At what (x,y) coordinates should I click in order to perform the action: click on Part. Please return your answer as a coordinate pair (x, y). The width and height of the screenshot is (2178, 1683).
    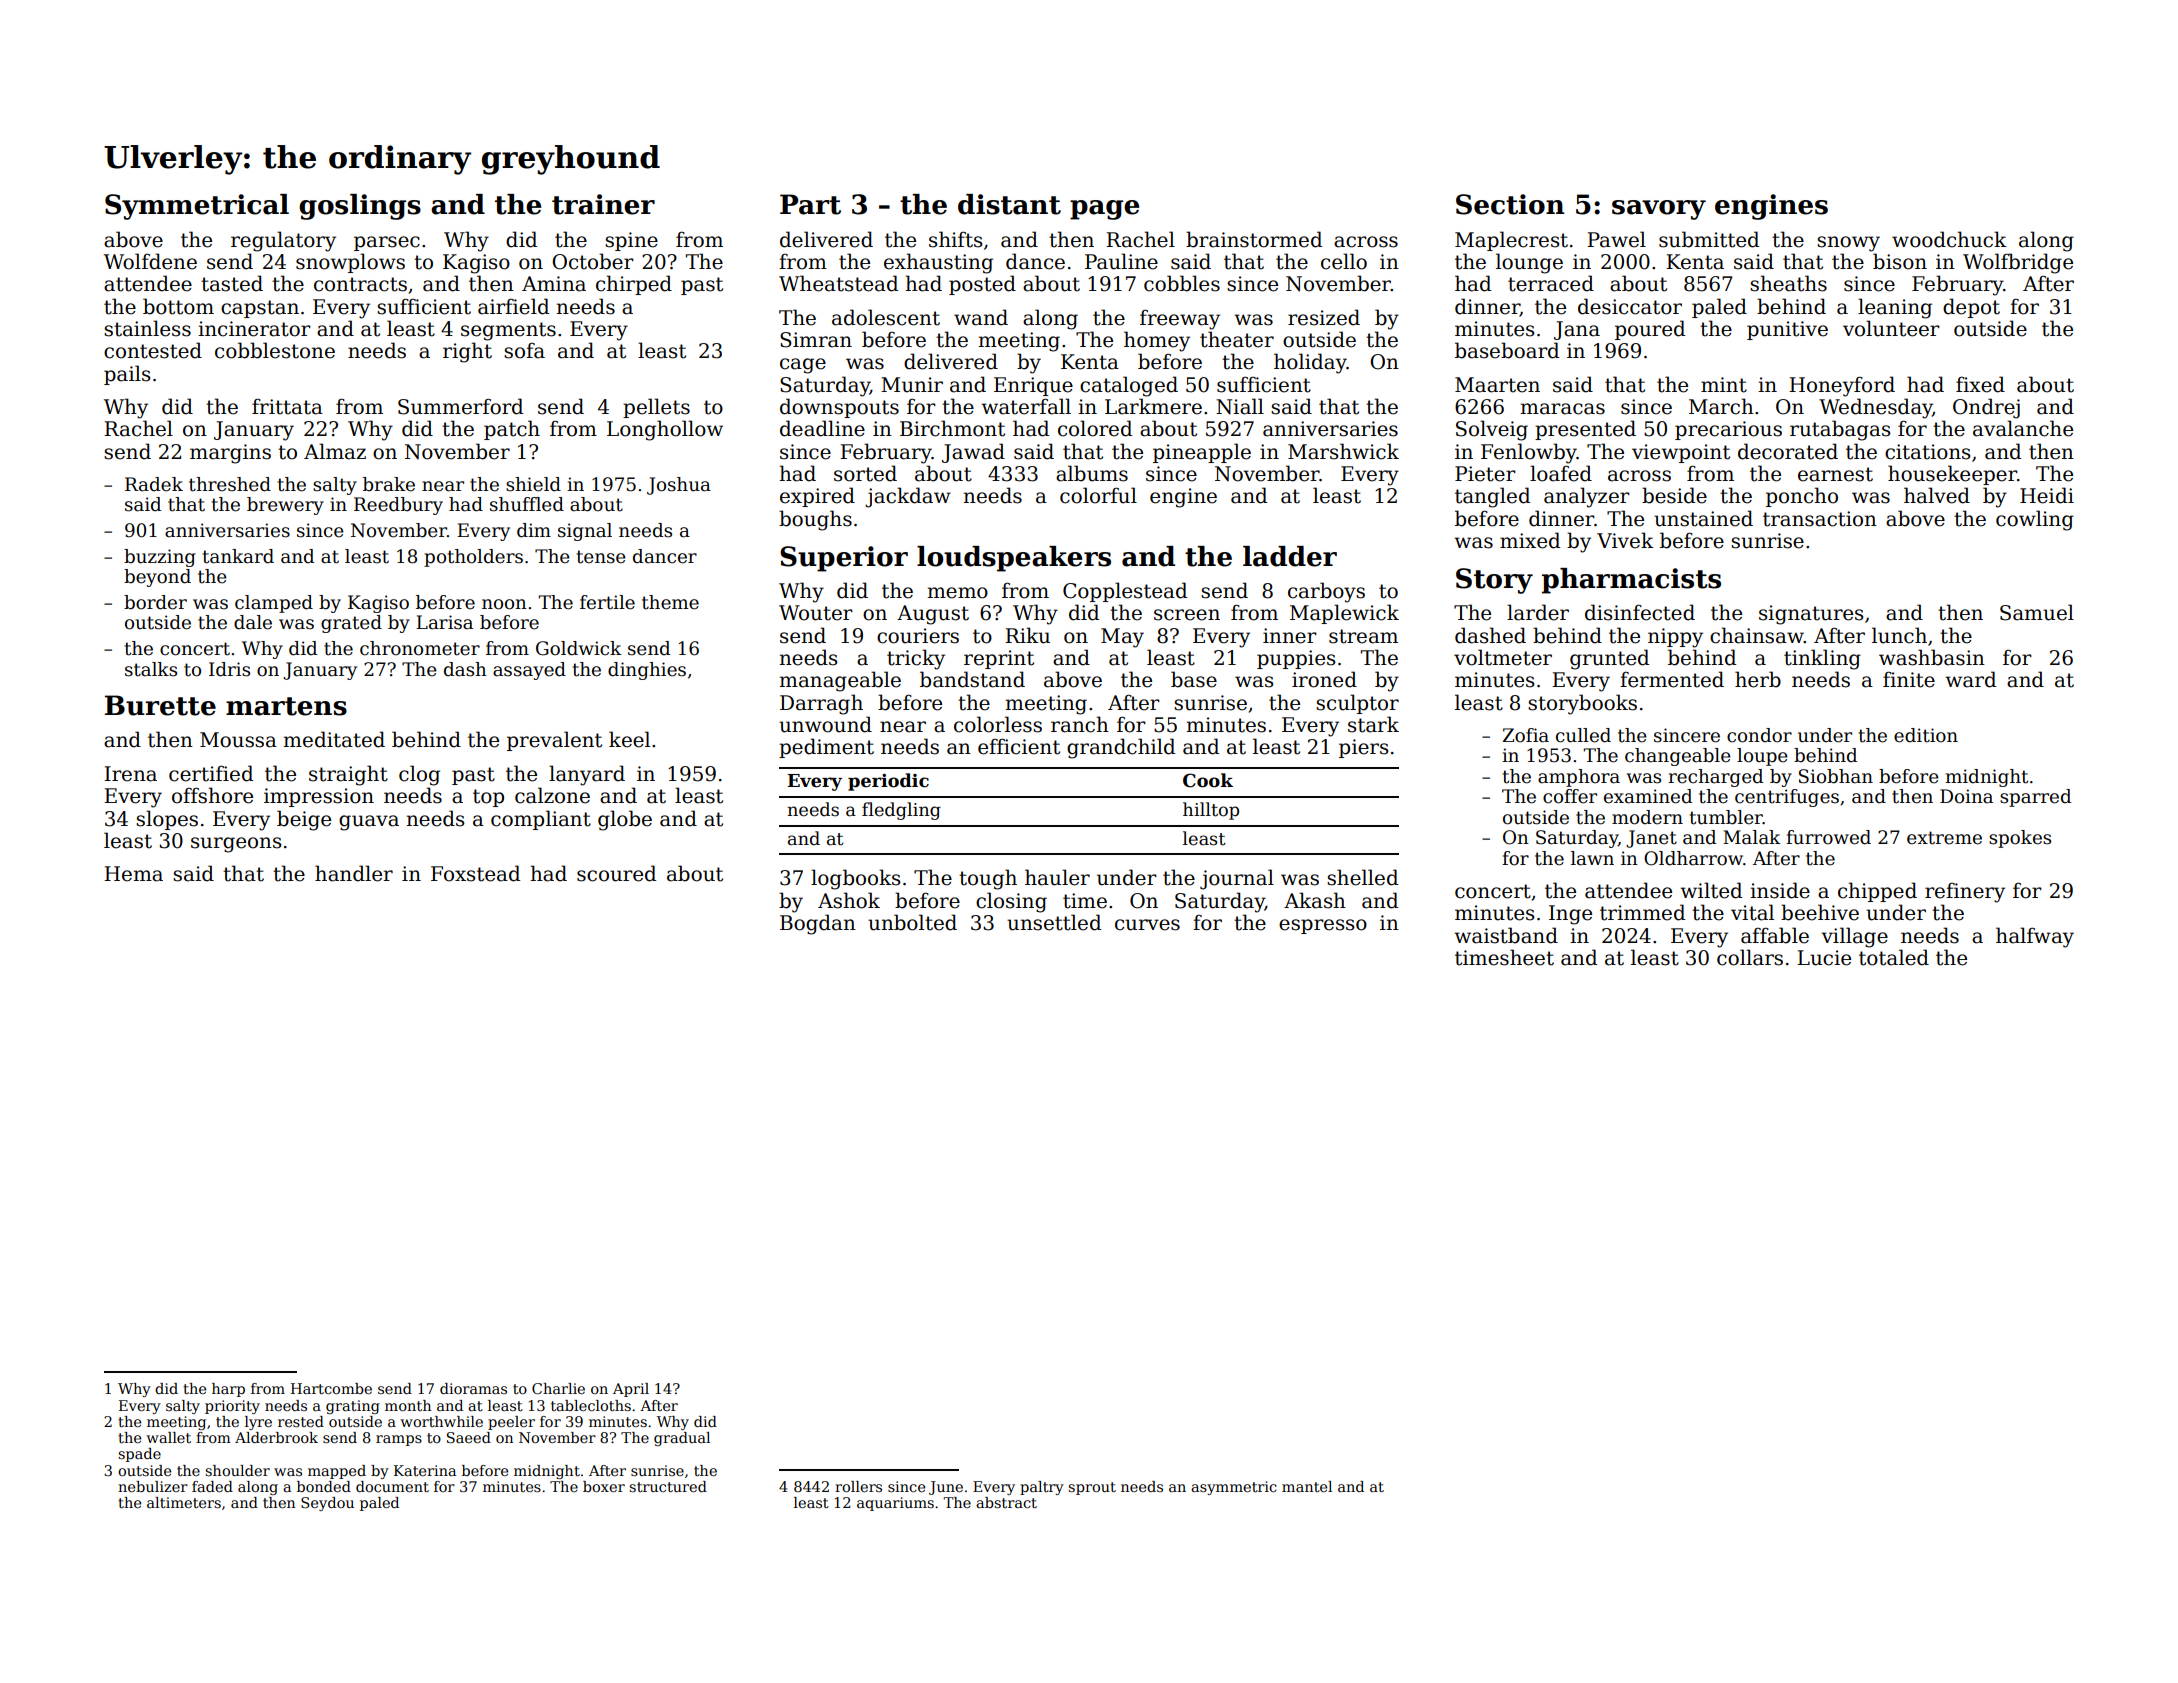
    Looking at the image, I should click on (810, 204).
